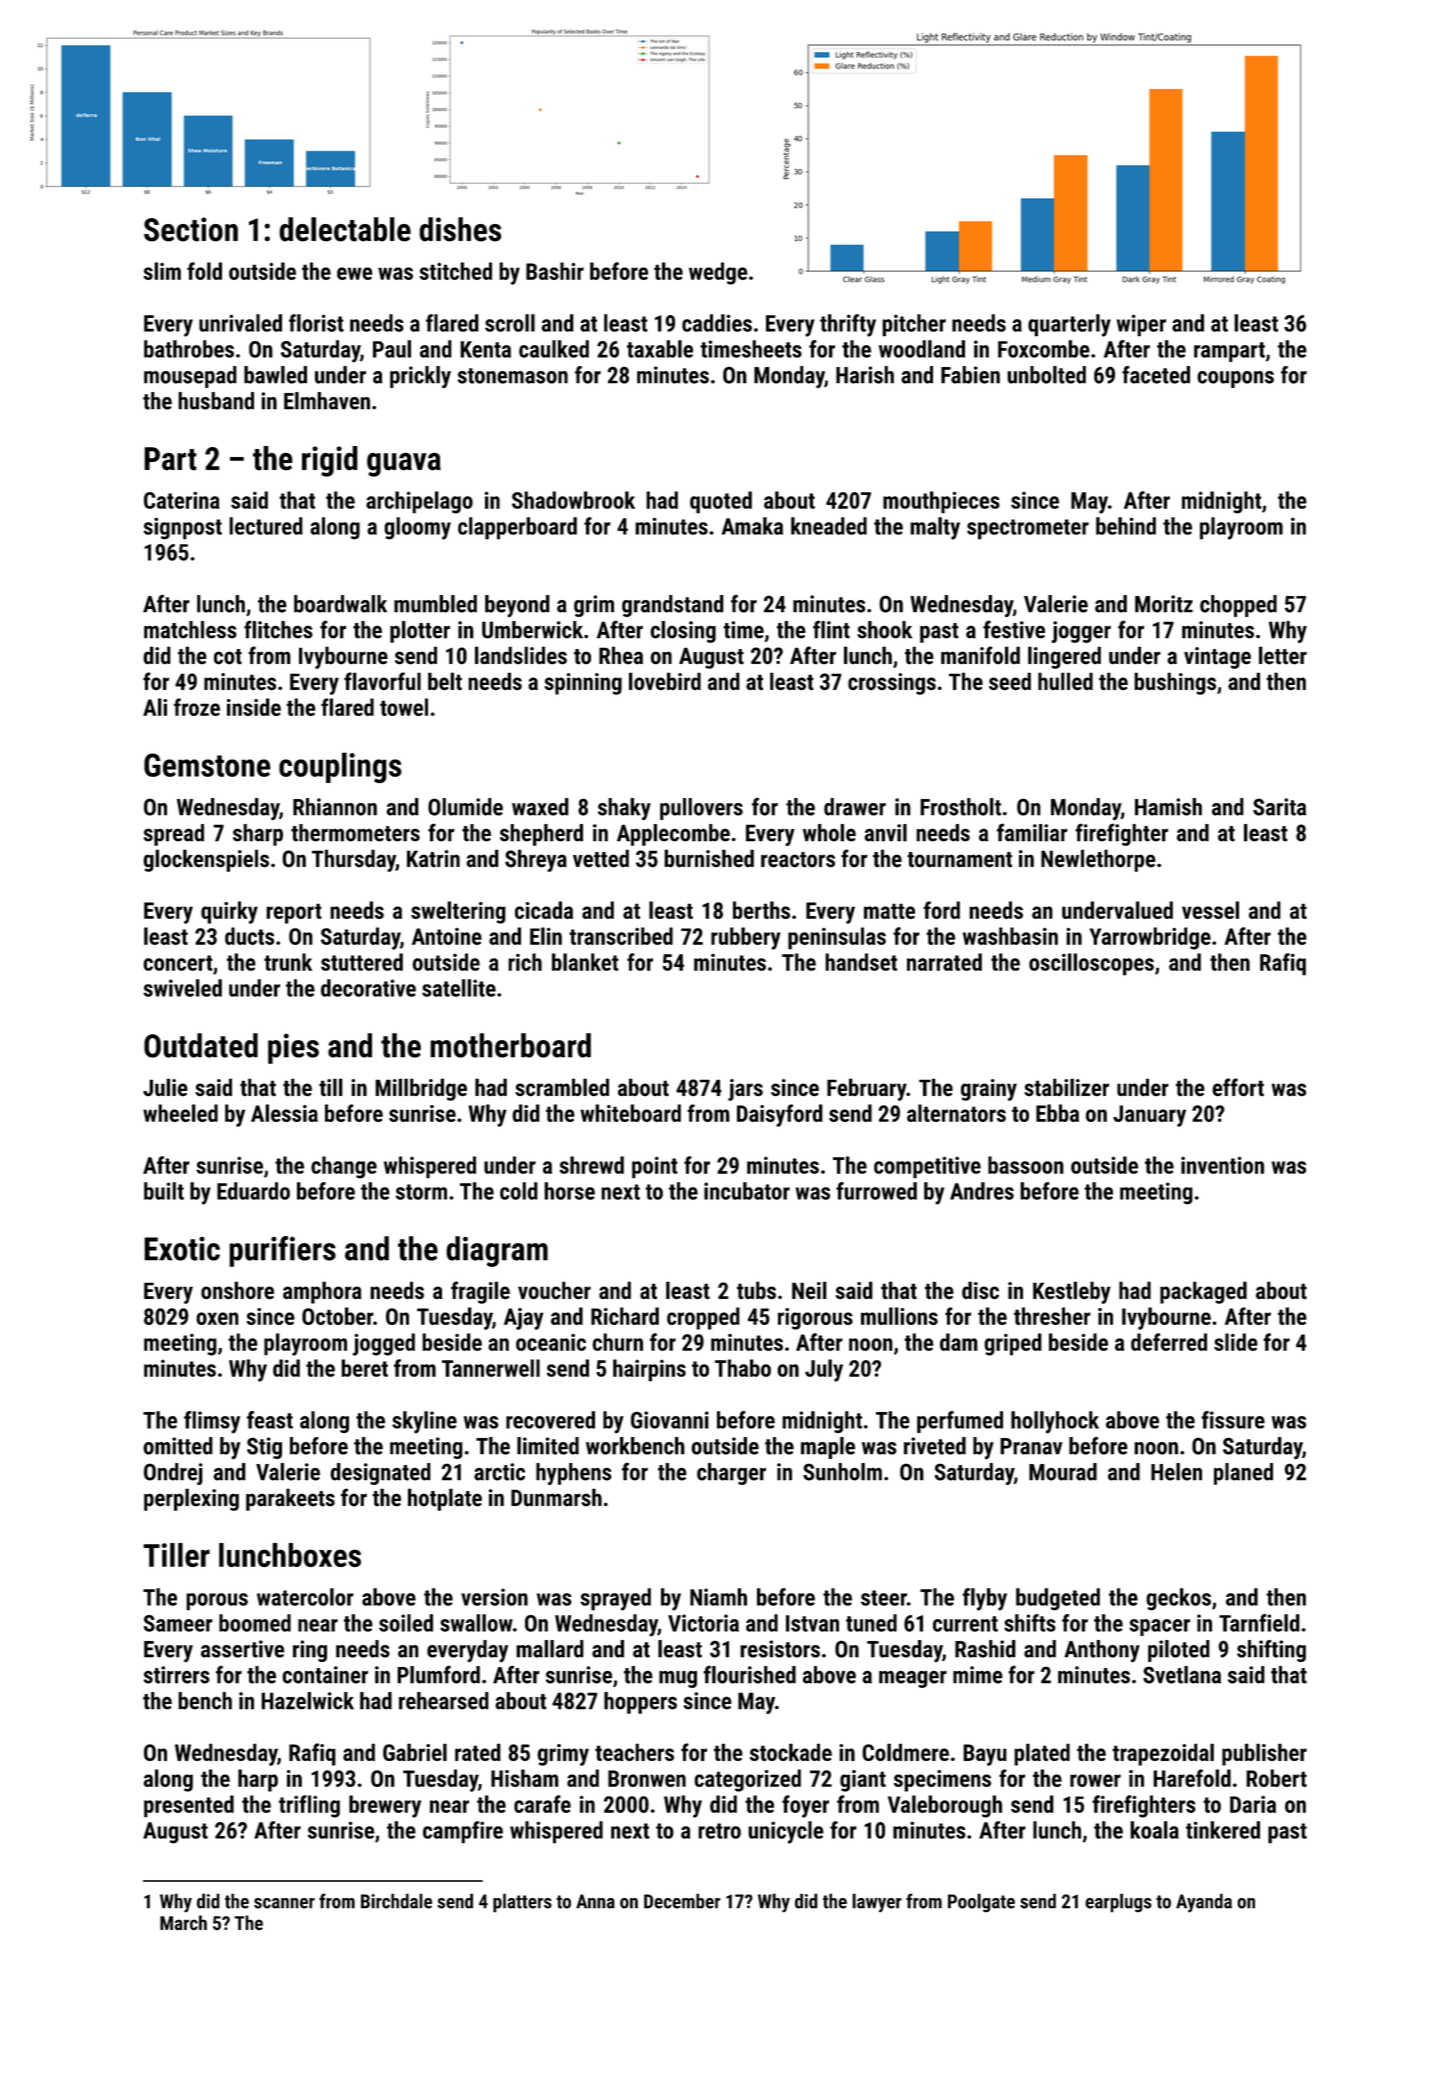 The image size is (1450, 2100). Describe the element at coordinates (555, 271) in the screenshot. I see `Bashir` at that location.
